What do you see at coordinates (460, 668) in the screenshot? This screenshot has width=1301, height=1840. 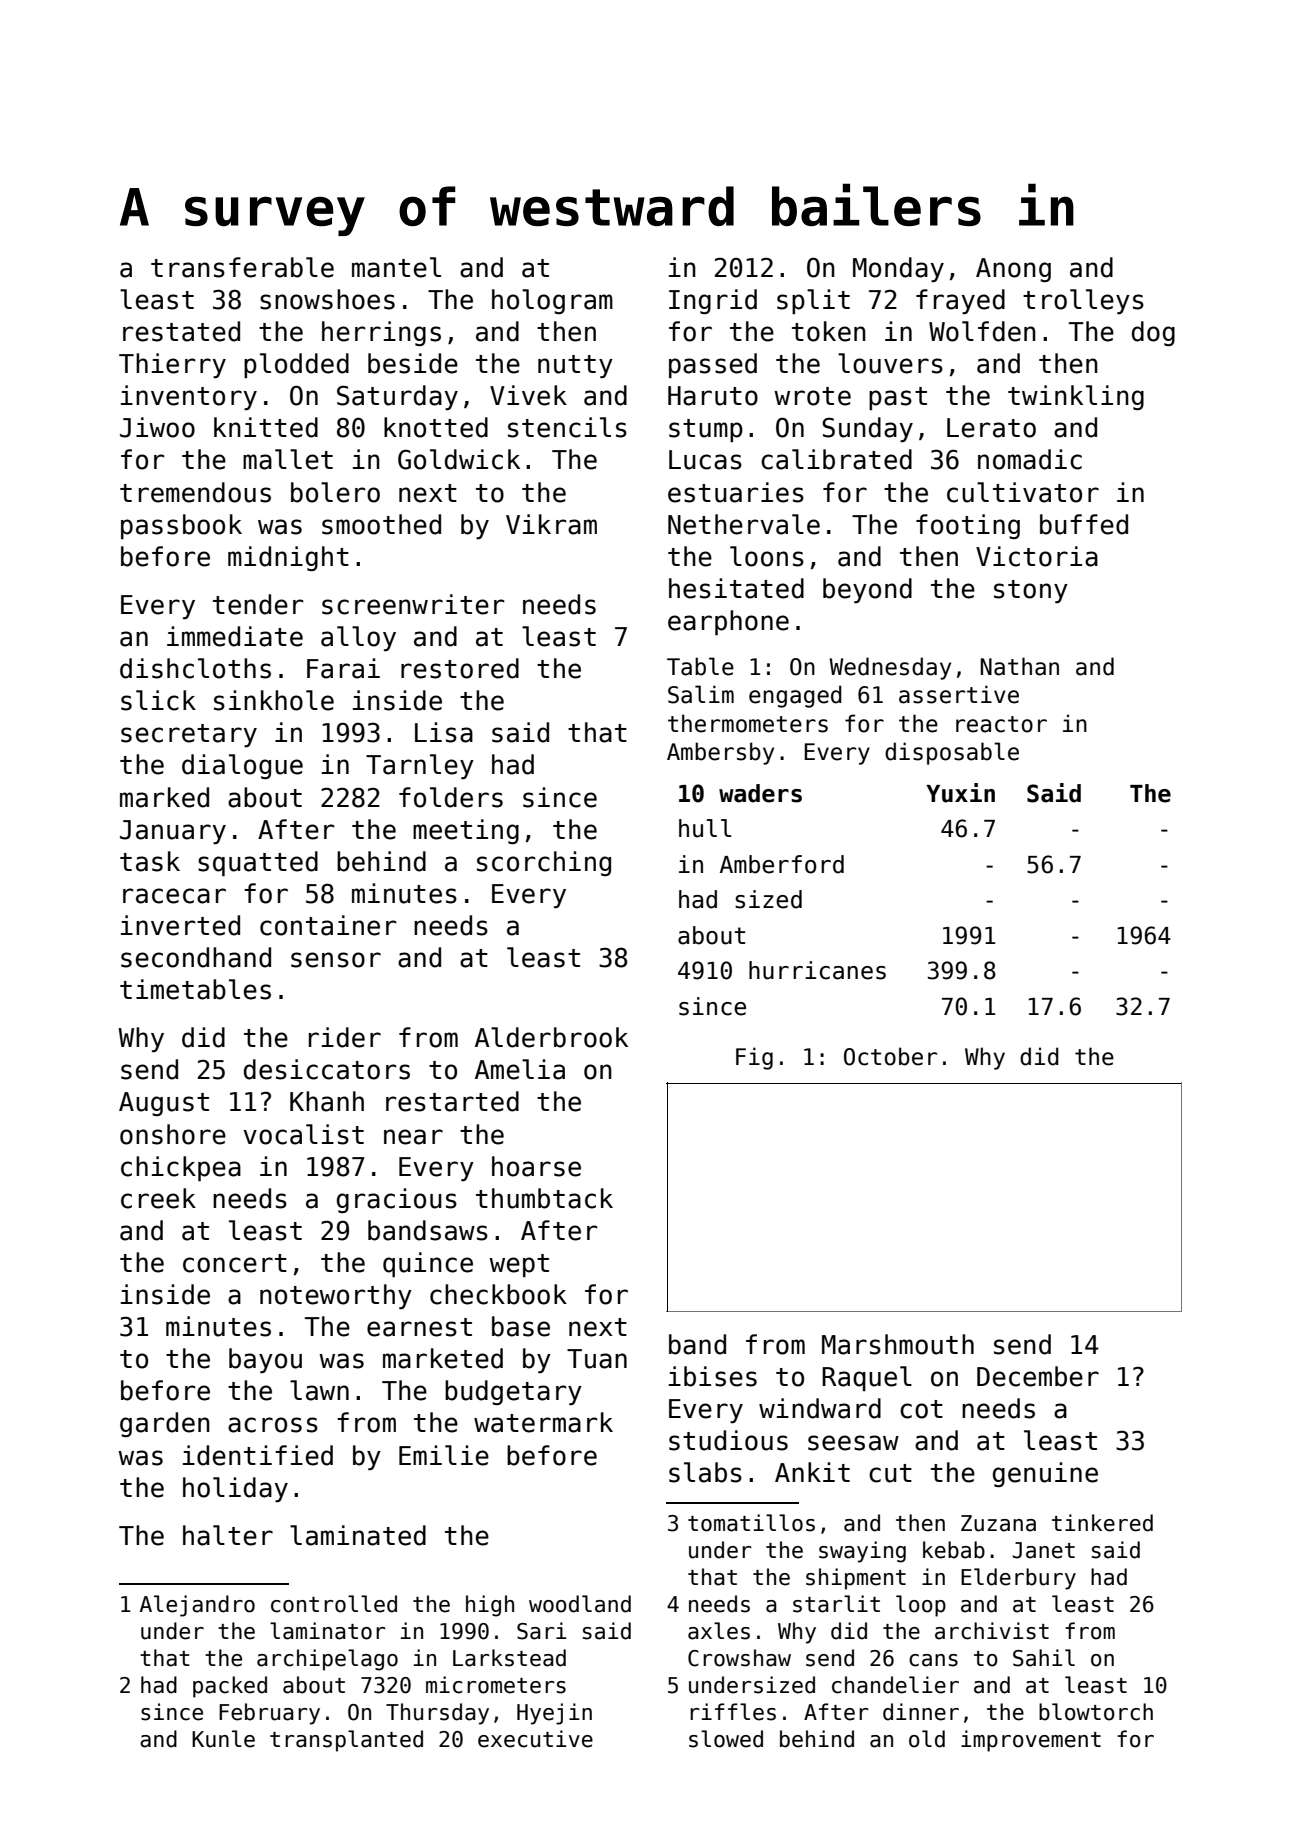 I see `restored` at bounding box center [460, 668].
